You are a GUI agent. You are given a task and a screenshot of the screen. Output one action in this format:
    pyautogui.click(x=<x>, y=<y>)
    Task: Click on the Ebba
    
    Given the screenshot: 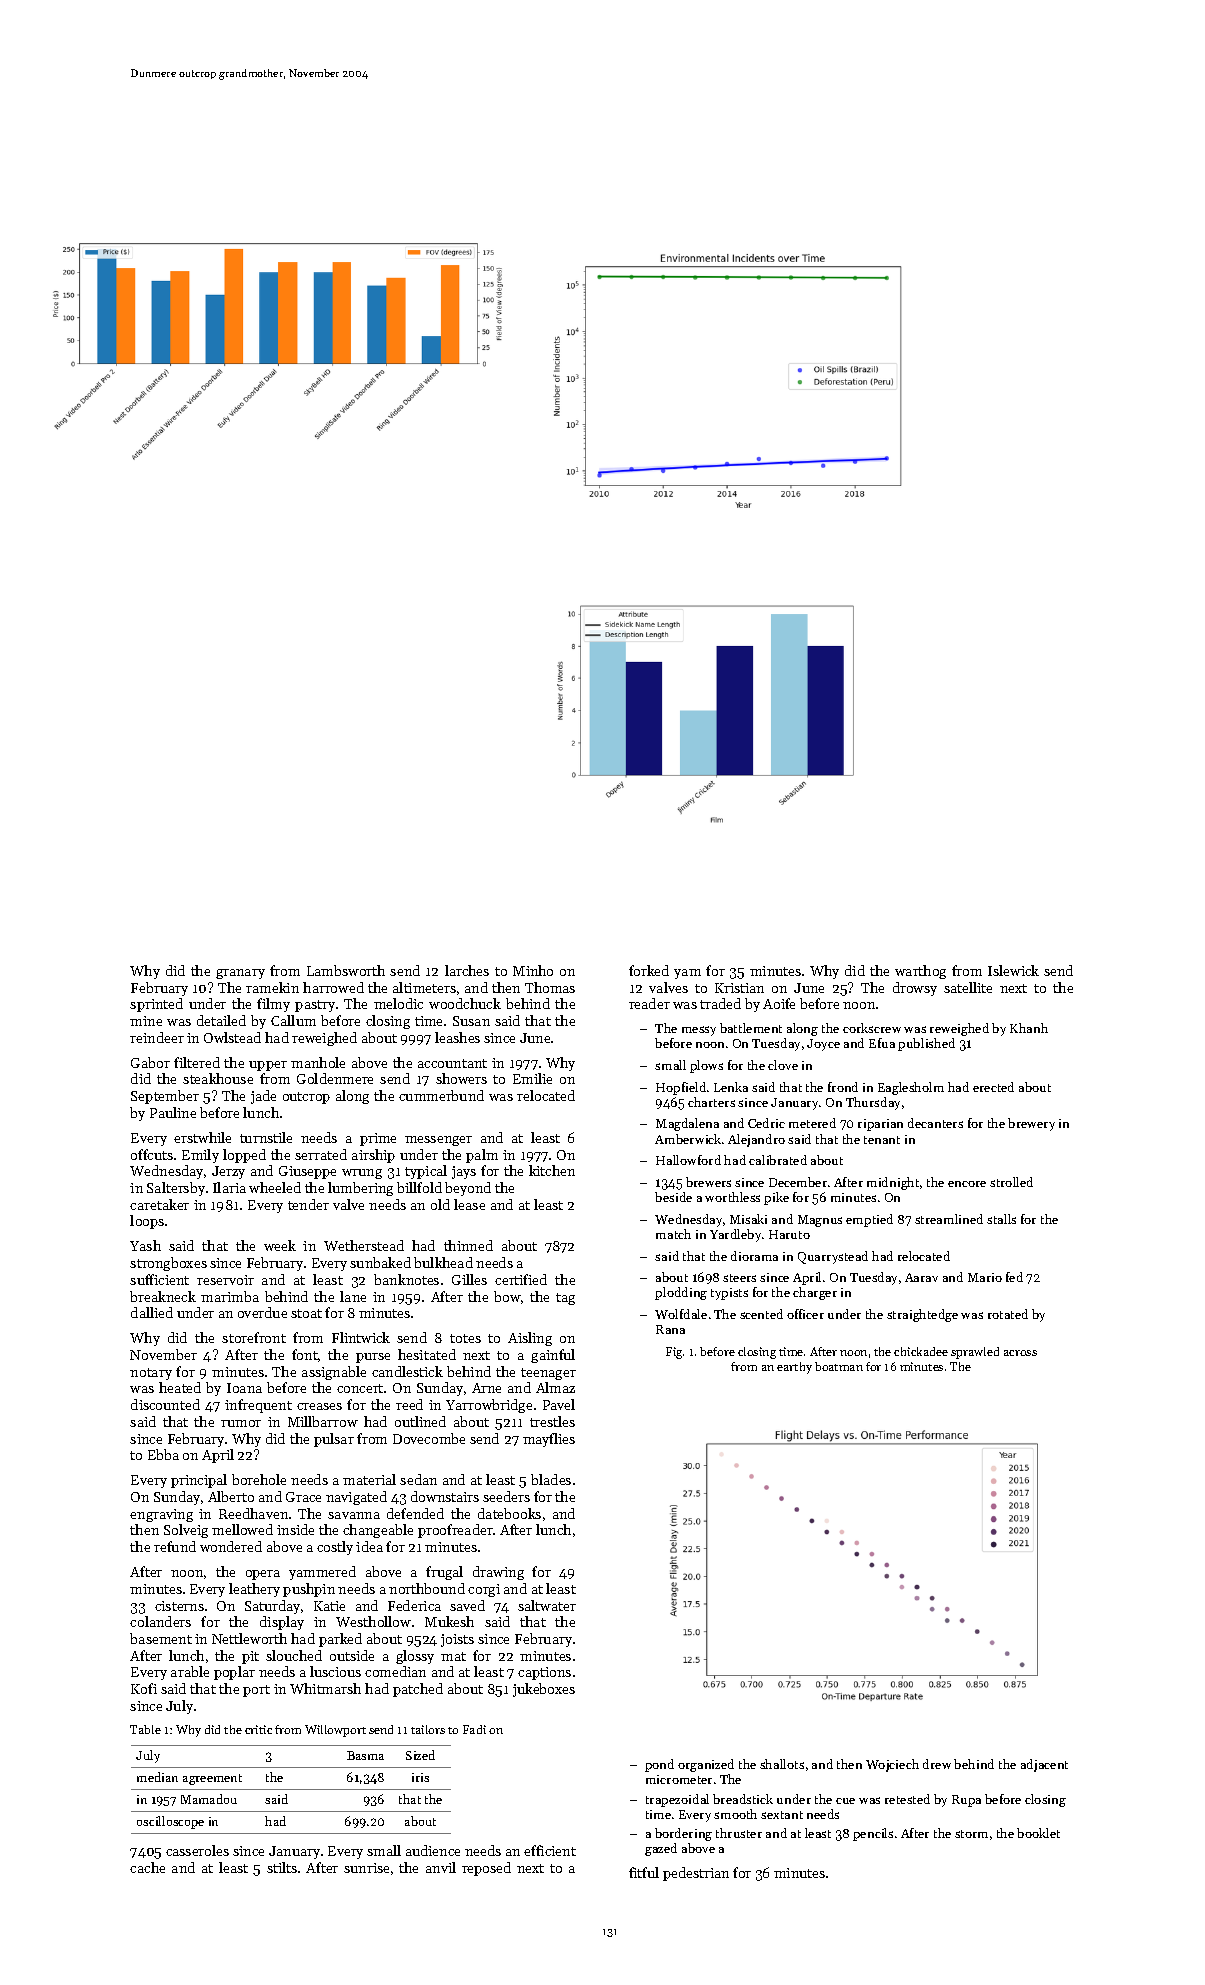 What is the action you would take?
    pyautogui.click(x=163, y=1454)
